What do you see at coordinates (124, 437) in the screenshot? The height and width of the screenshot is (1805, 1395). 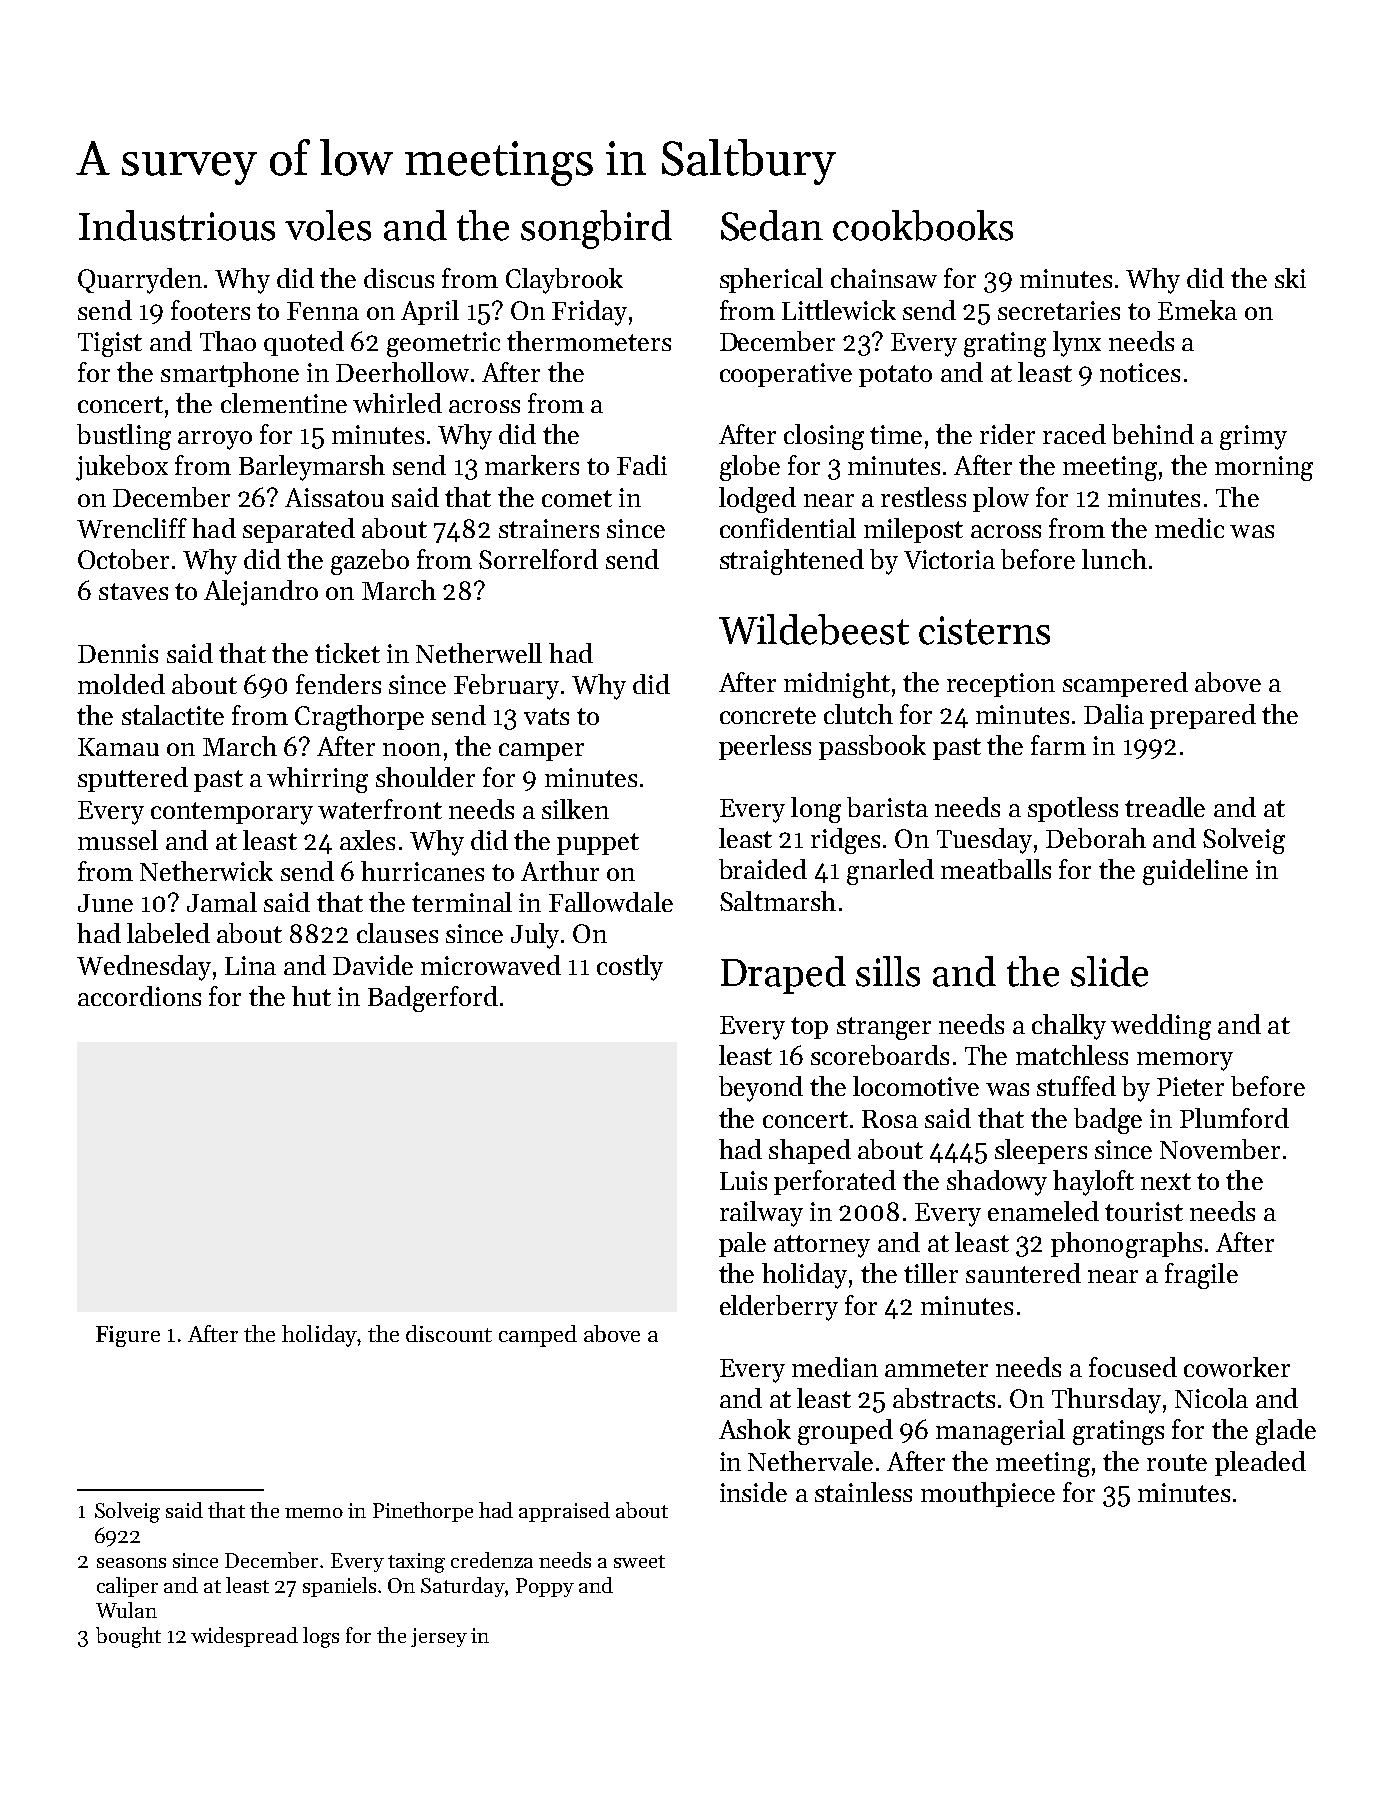 I see `bustling` at bounding box center [124, 437].
